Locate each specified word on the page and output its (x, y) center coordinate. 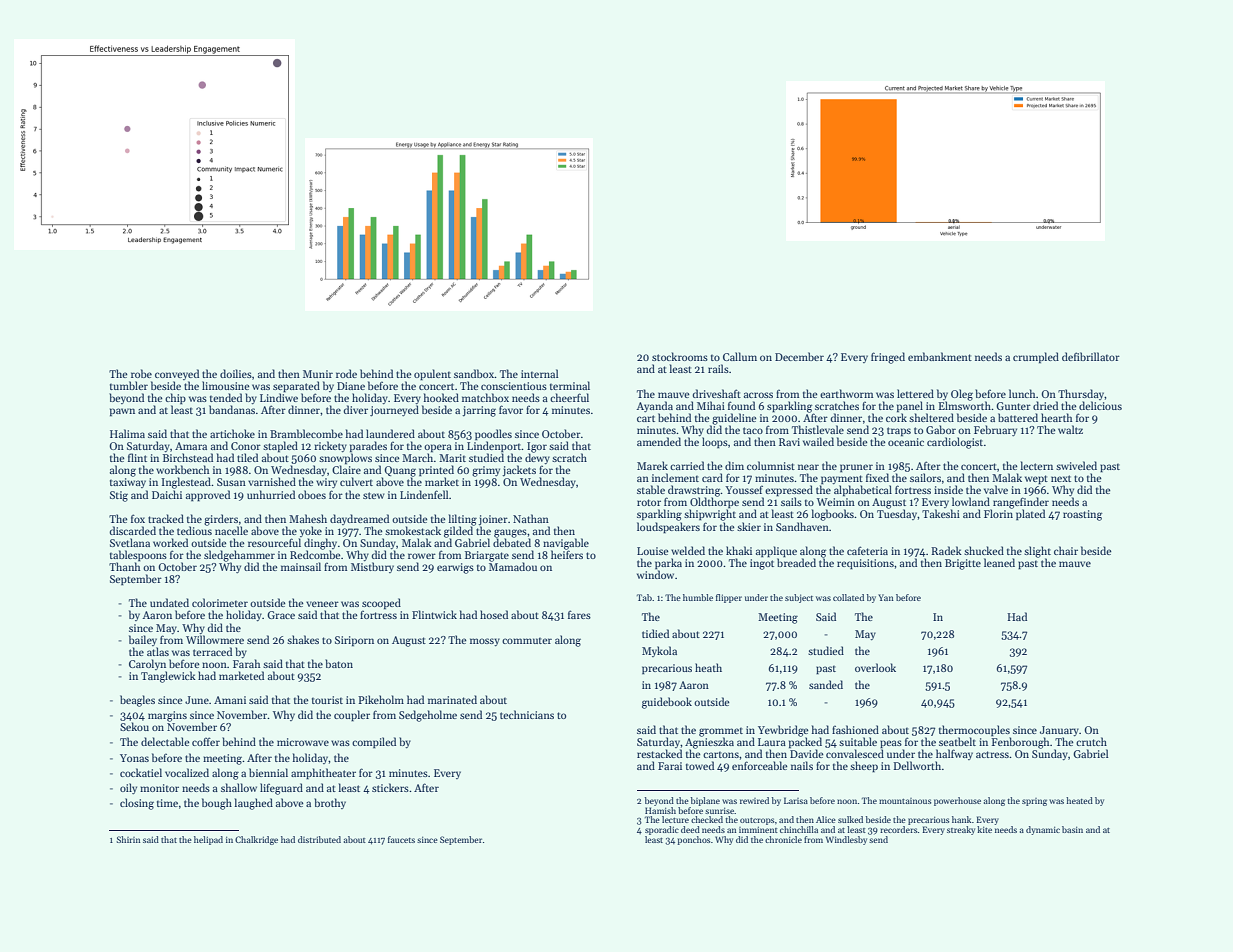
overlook (875, 667)
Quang (400, 472)
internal (539, 373)
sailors (925, 477)
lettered (915, 393)
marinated (452, 699)
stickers (390, 787)
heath (708, 667)
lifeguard (281, 789)
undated (169, 602)
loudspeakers (668, 528)
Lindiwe (279, 397)
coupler (352, 716)
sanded (826, 684)
